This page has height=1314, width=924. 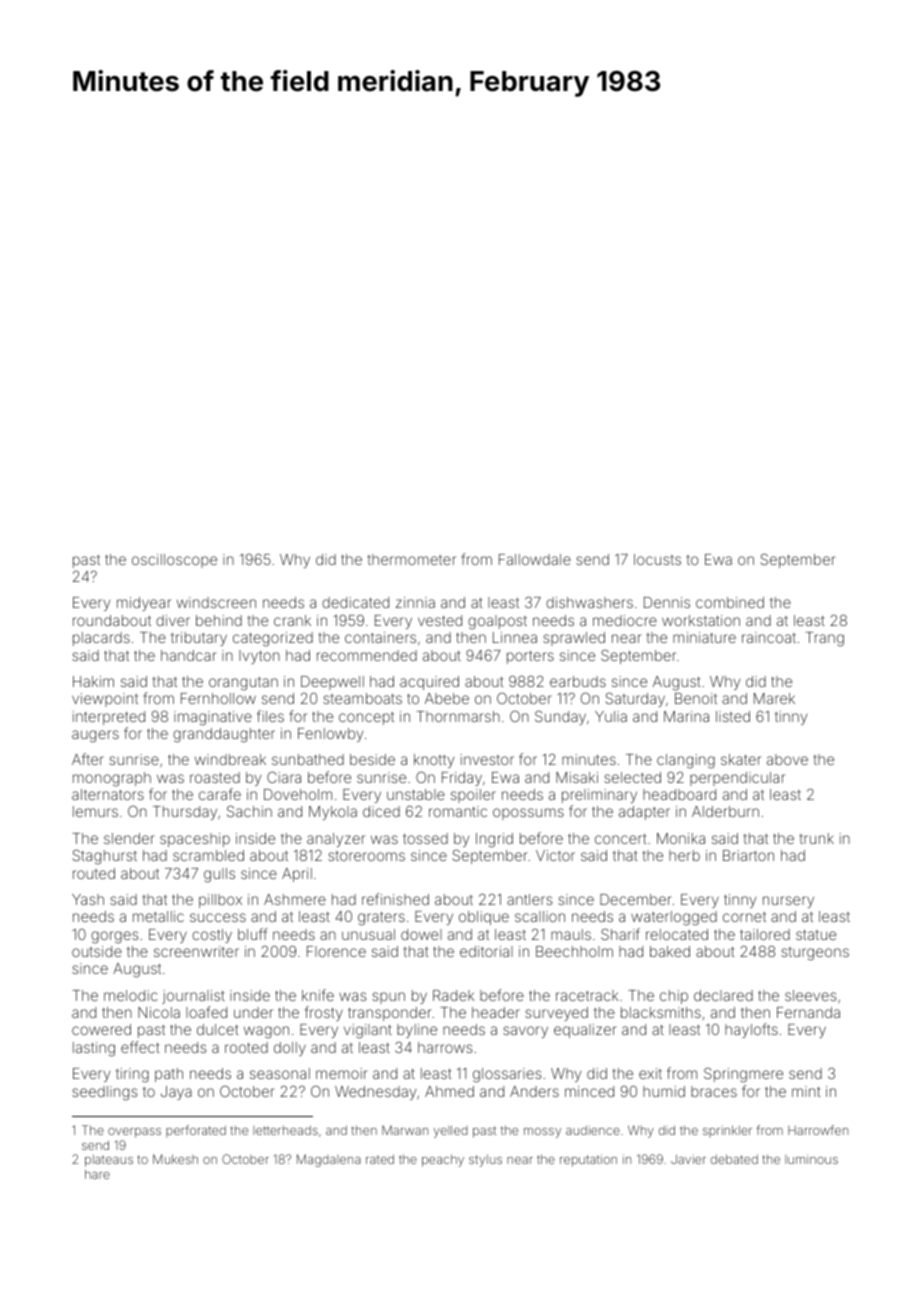 I want to click on Victor, so click(x=555, y=855).
